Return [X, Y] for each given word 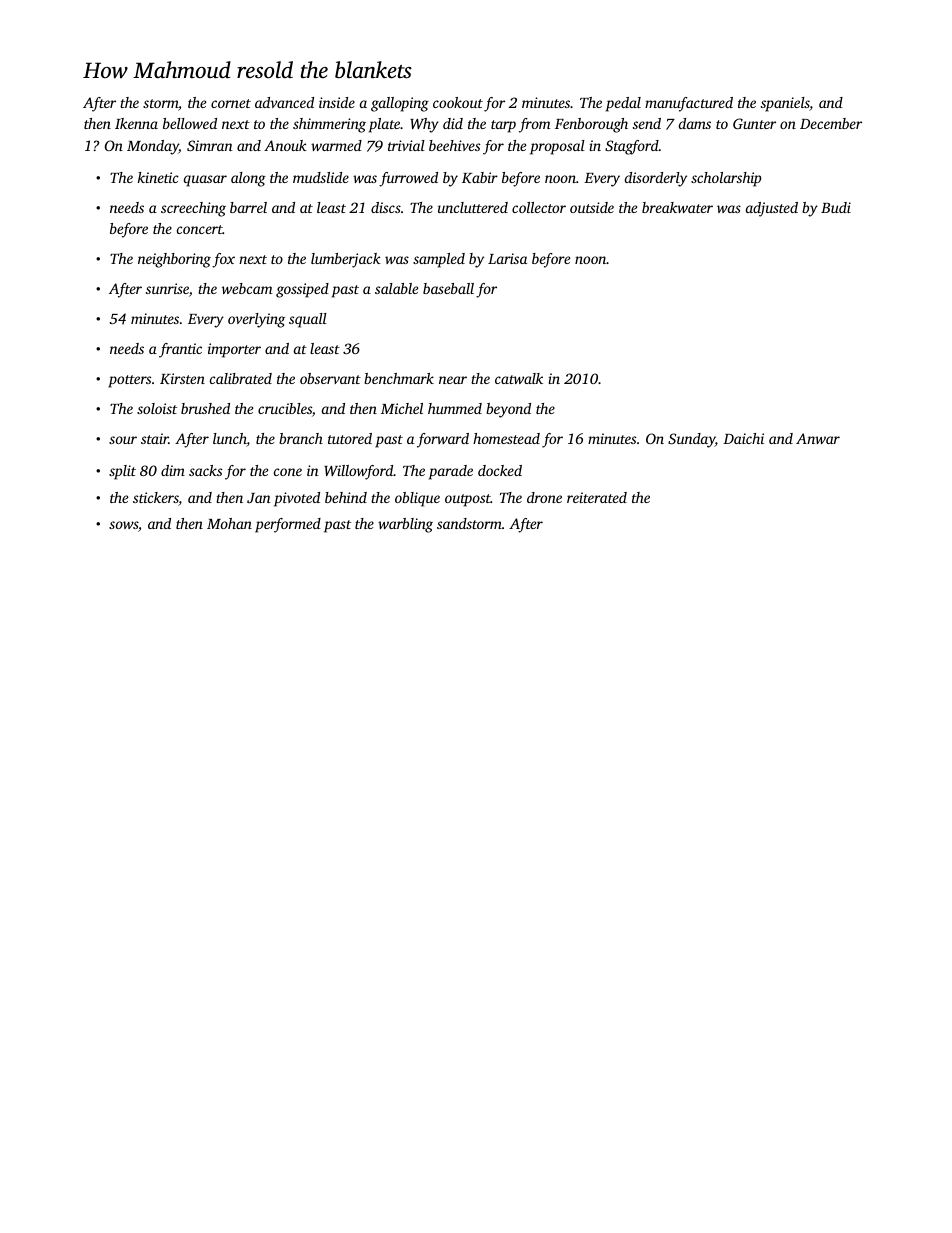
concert [200, 229]
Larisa [507, 258]
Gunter [754, 123]
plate [384, 125]
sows [123, 525]
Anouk [285, 145]
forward [443, 440]
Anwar [818, 438]
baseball [448, 288]
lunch [230, 440]
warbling [405, 525]
